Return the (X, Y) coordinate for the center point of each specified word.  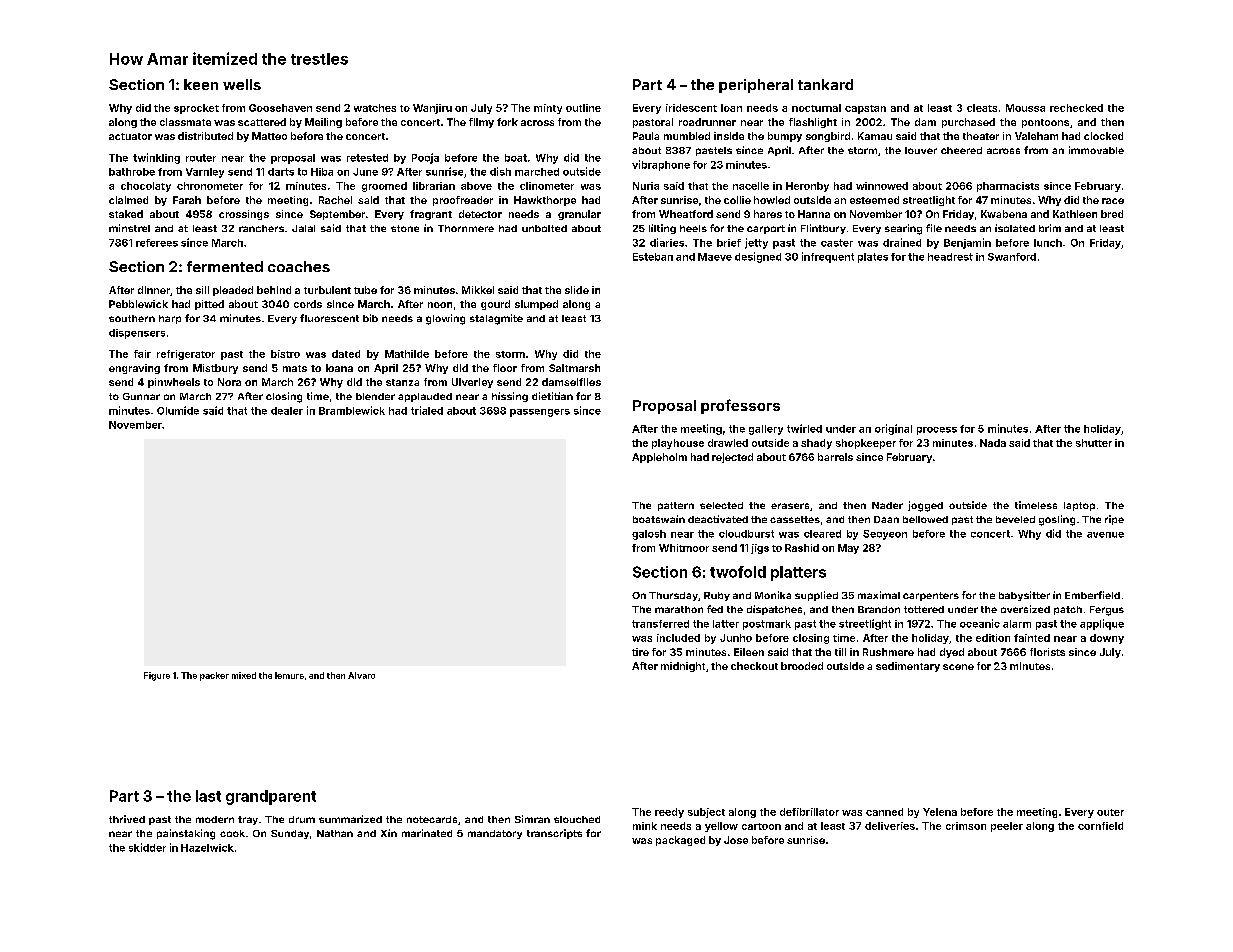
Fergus (1107, 611)
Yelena (940, 812)
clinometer (547, 186)
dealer (287, 411)
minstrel (129, 228)
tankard (825, 84)
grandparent (271, 797)
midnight (683, 667)
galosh (649, 535)
